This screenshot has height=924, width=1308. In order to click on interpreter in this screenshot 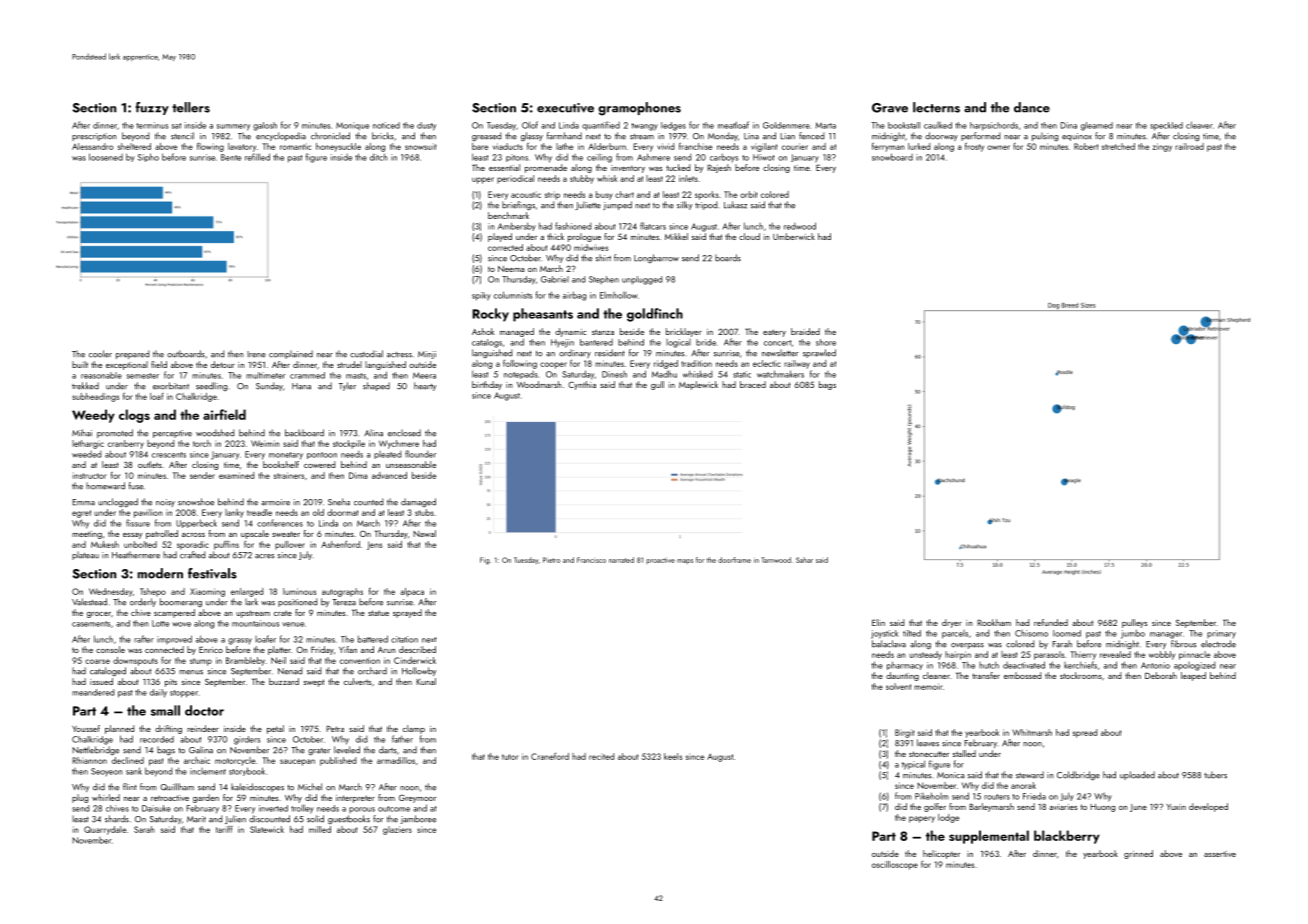, I will do `click(355, 799)`.
